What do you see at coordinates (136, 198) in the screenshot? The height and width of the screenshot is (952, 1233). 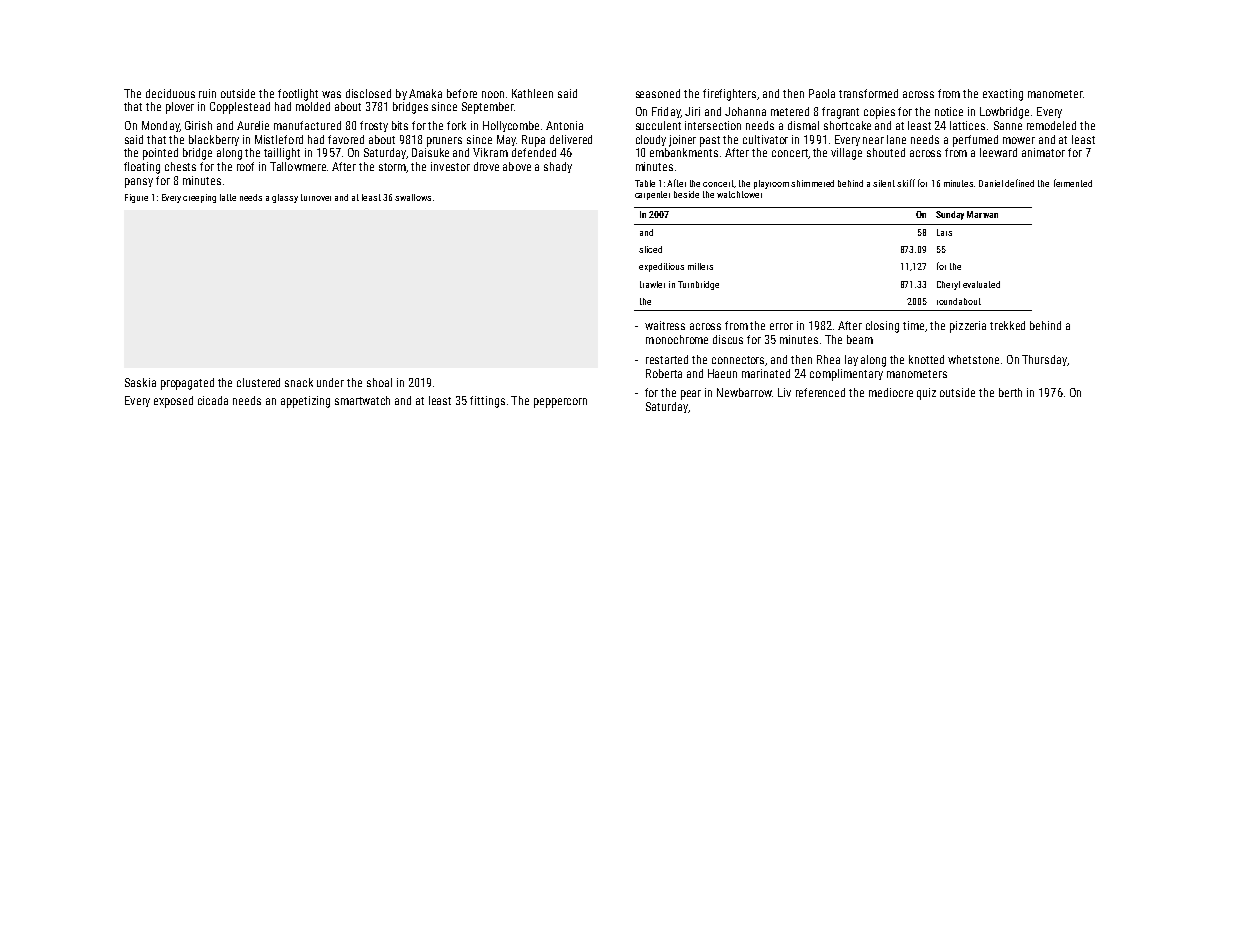 I see `Figure` at bounding box center [136, 198].
